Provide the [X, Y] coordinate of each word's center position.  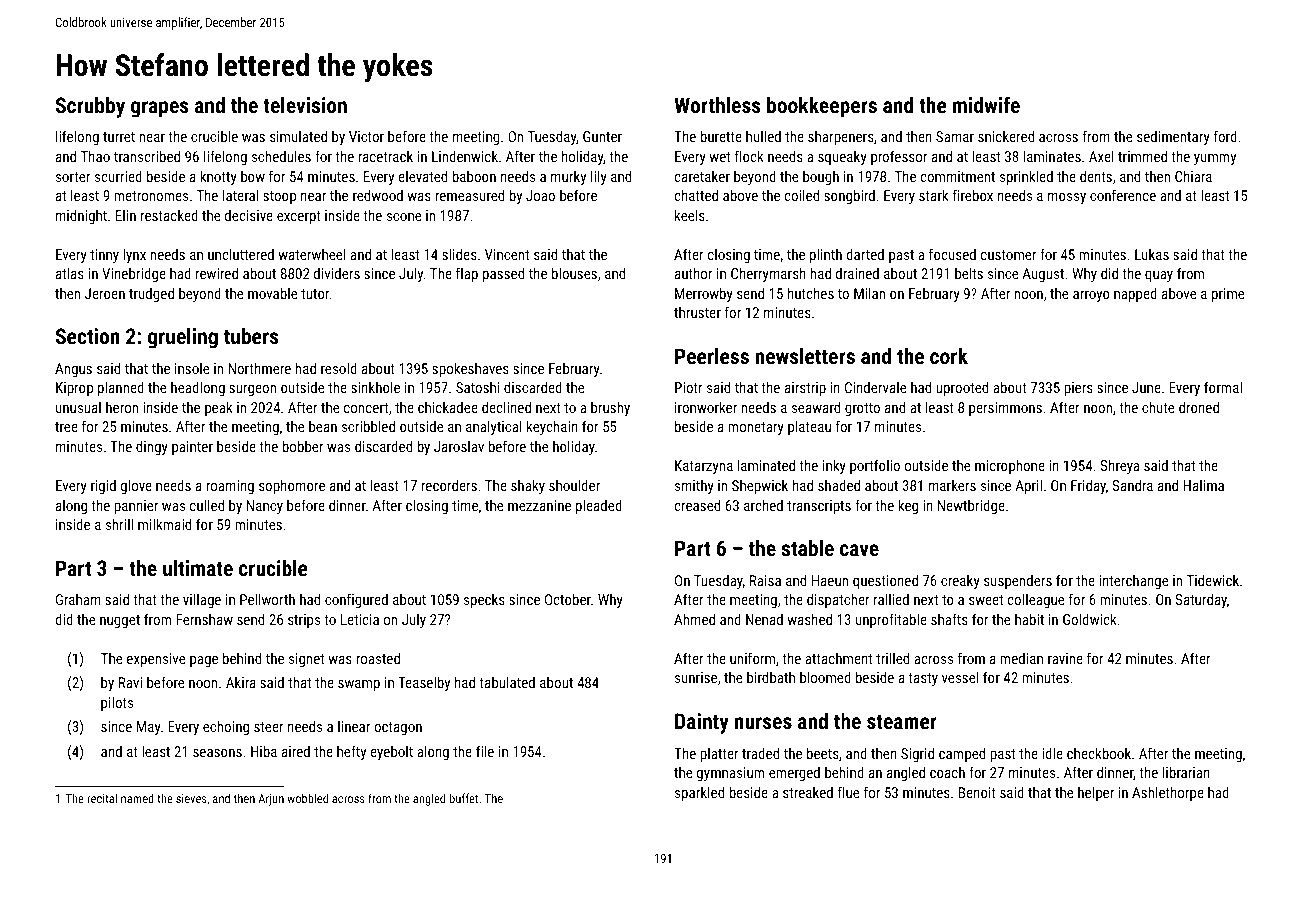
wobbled [307, 798]
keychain [552, 427]
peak [219, 408]
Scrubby [90, 107]
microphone [1010, 466]
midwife [986, 104]
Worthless [717, 105]
